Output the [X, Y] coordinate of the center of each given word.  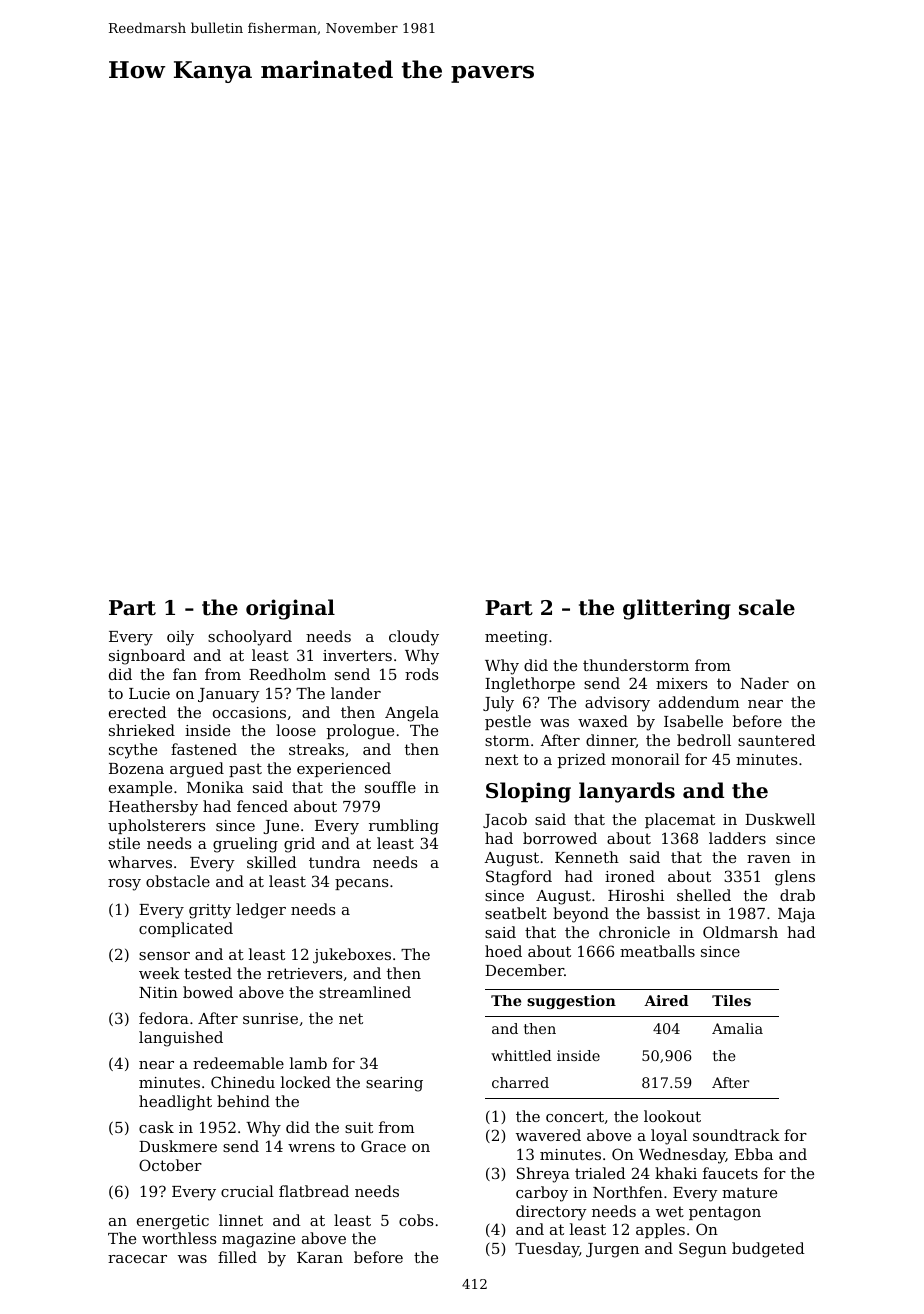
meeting [516, 638]
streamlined [365, 992]
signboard [147, 657]
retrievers [304, 973]
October [170, 1165]
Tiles [731, 1000]
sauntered [777, 740]
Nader [765, 683]
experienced [344, 769]
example [140, 788]
